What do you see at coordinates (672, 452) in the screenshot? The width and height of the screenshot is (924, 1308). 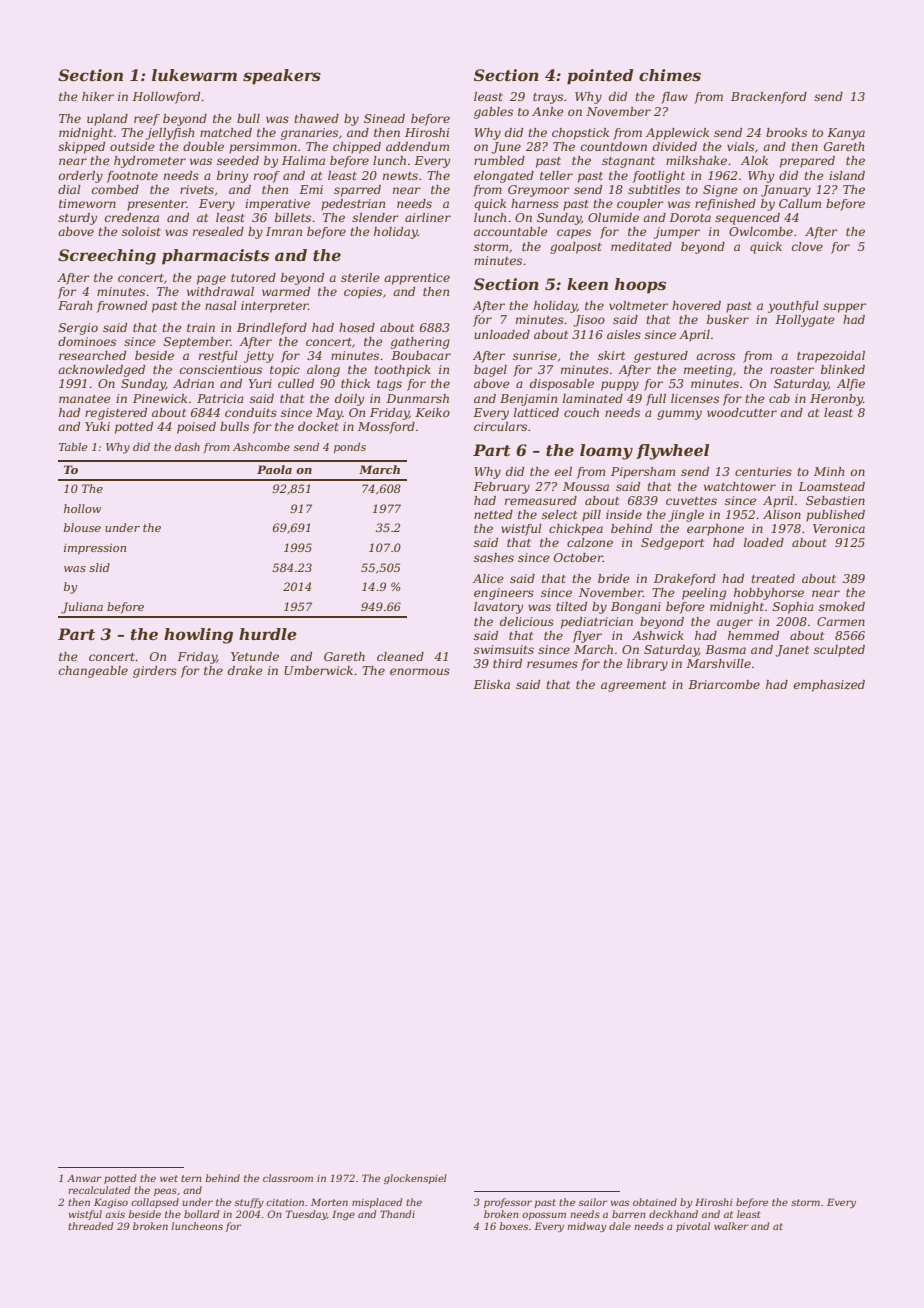 I see `flywheel` at bounding box center [672, 452].
